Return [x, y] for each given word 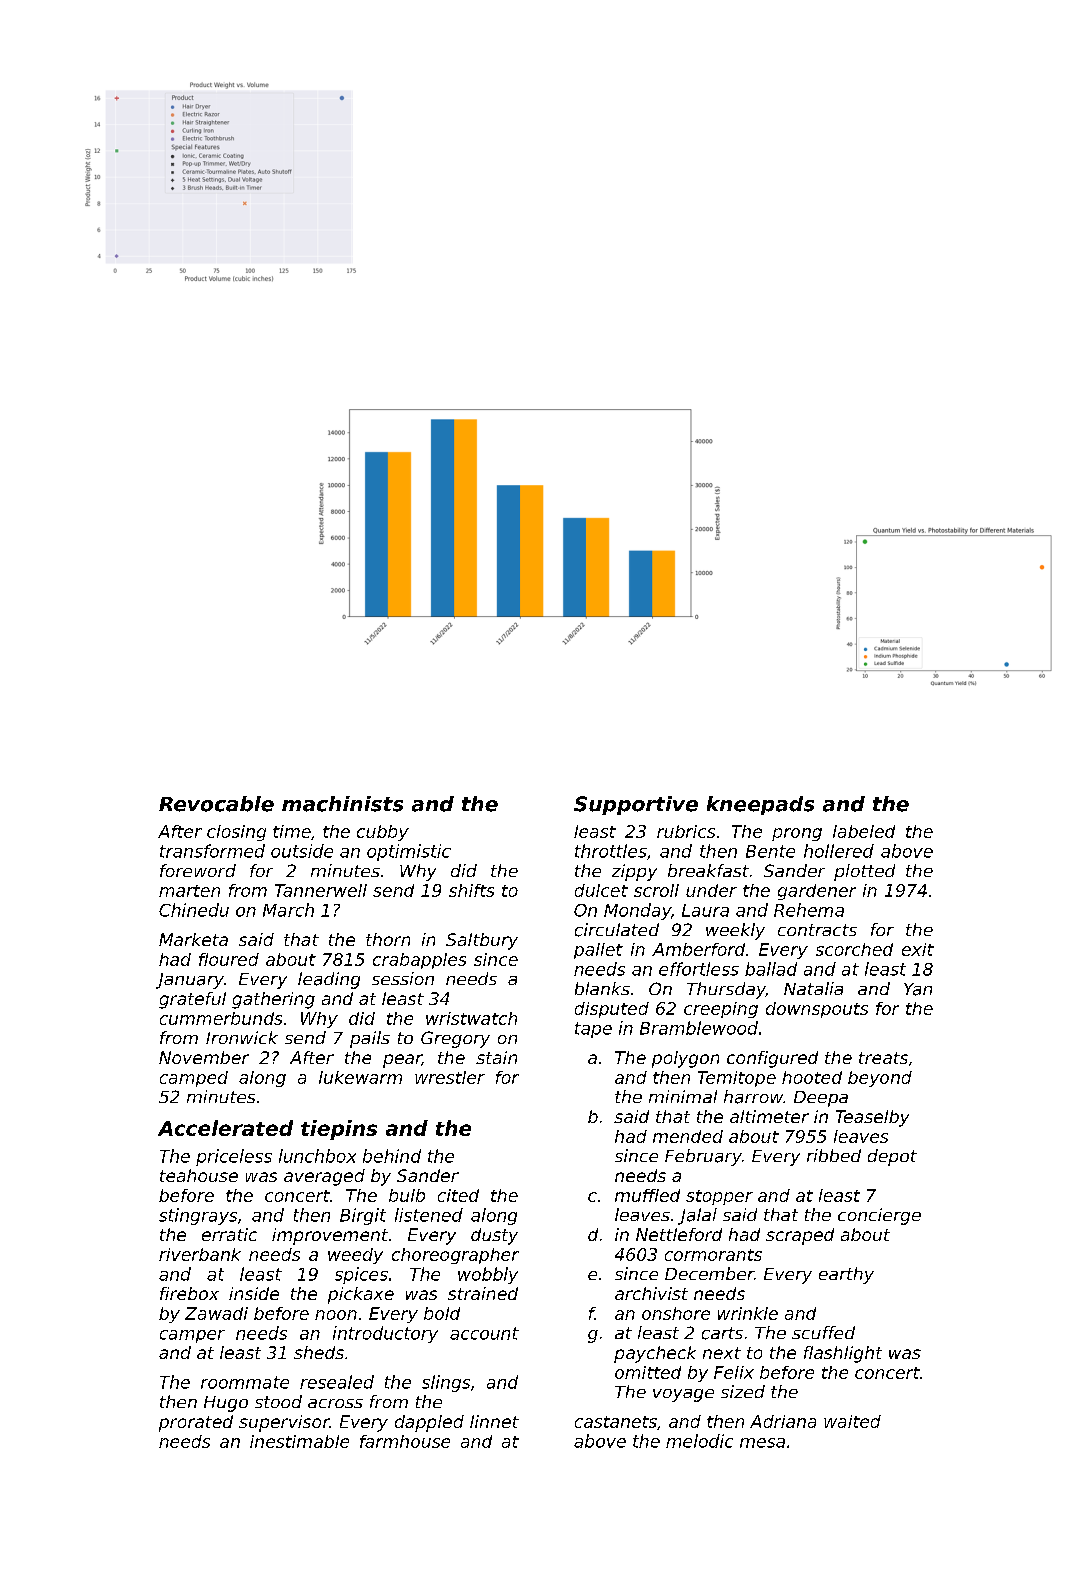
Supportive [636, 805]
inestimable [299, 1441]
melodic [699, 1441]
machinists [342, 804]
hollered [839, 851]
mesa [762, 1443]
